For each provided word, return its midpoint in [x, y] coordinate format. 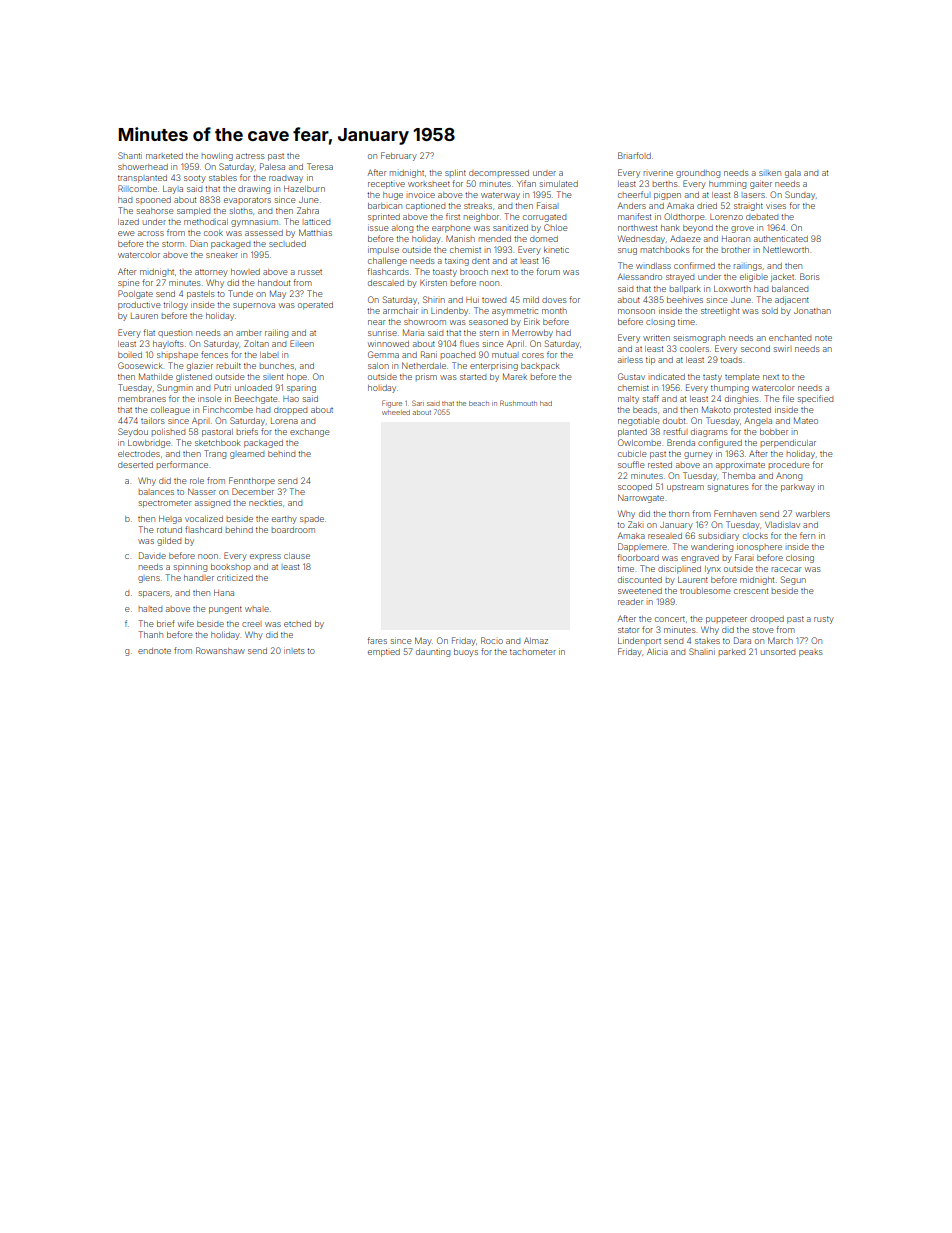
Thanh [151, 634]
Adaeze [685, 239]
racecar [786, 569]
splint [455, 173]
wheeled [396, 412]
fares [377, 640]
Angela [758, 421]
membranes [142, 399]
